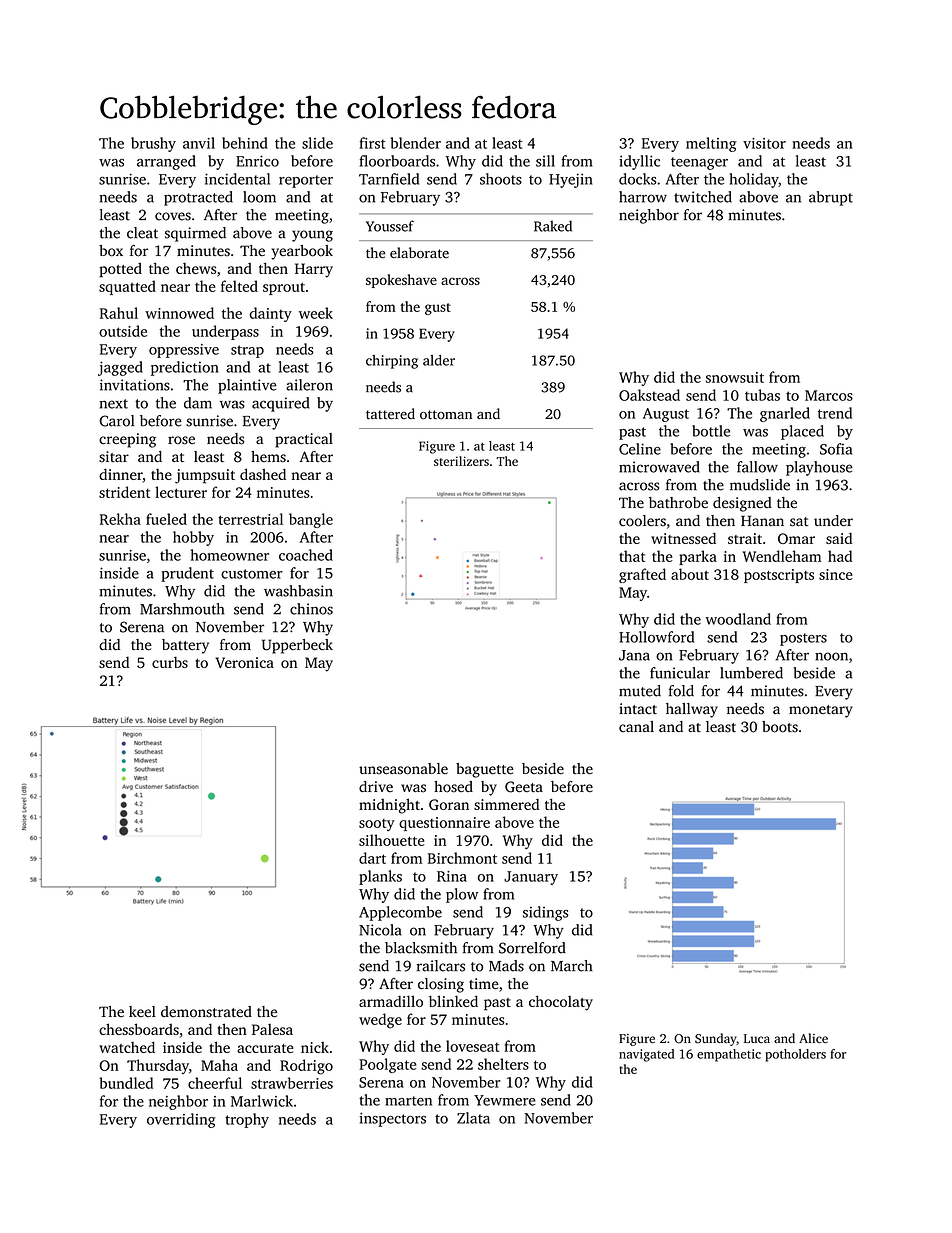  What do you see at coordinates (642, 521) in the document?
I see `coolers` at bounding box center [642, 521].
